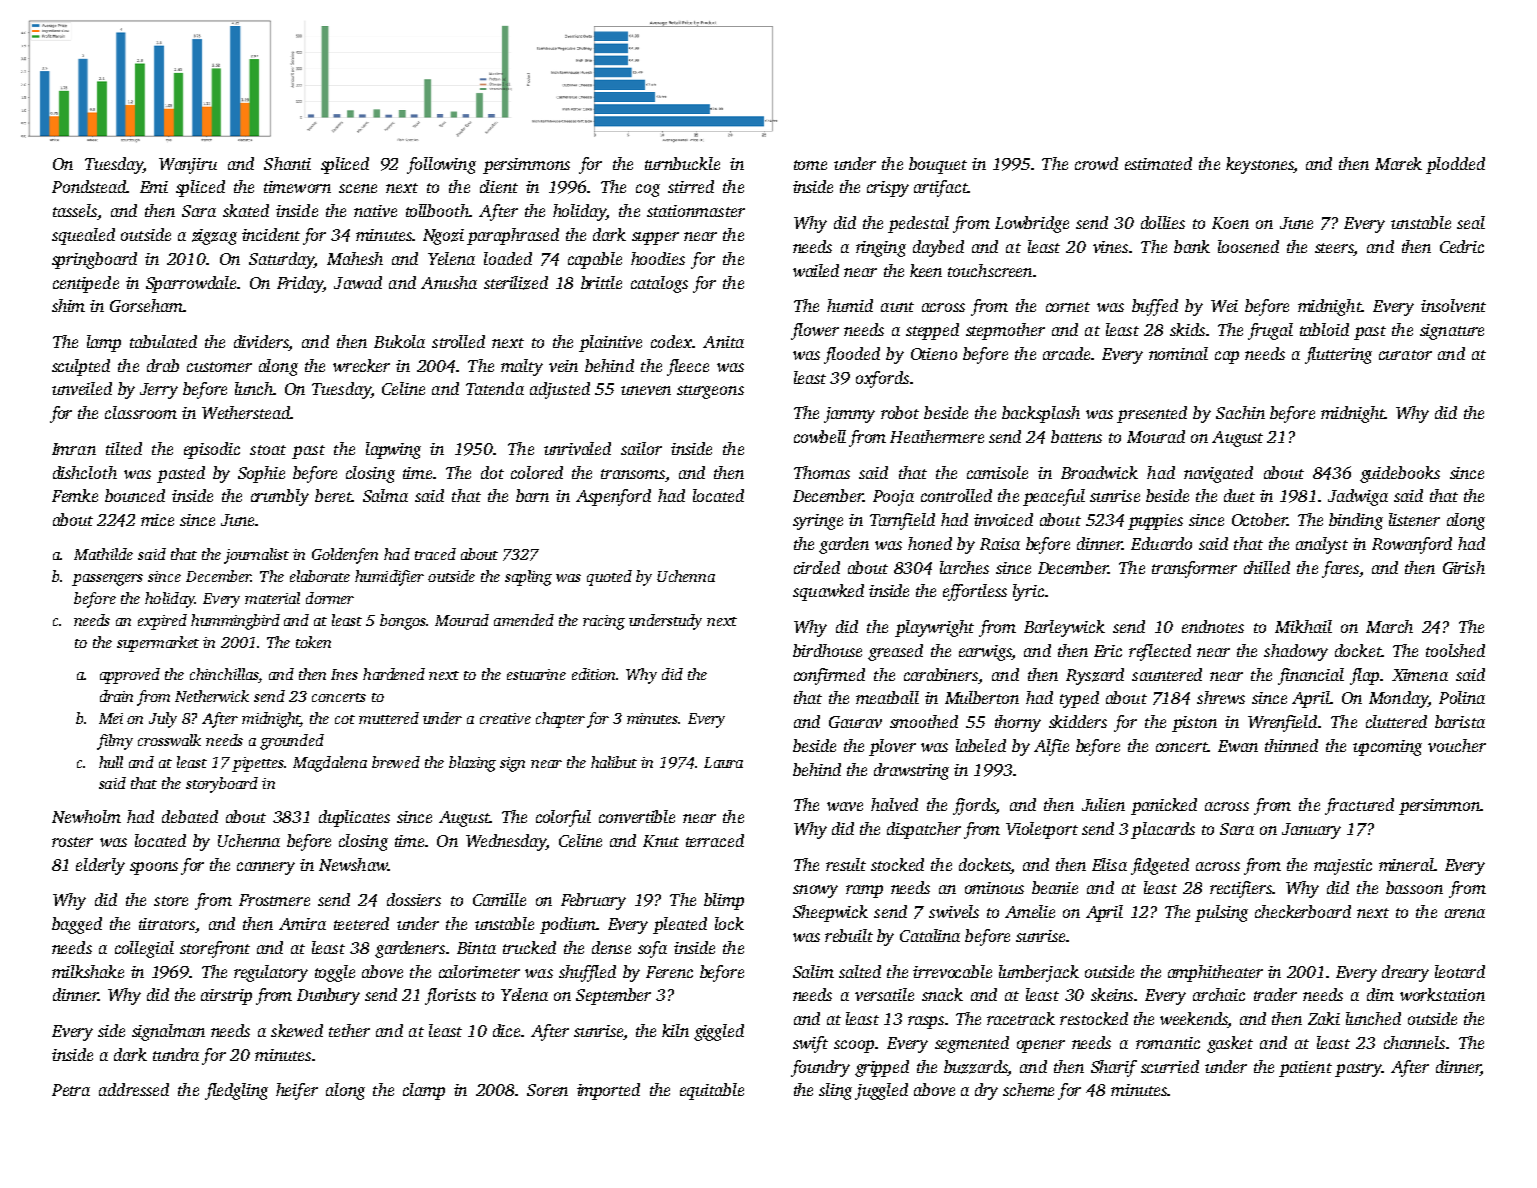 This page has height=1188, width=1537. What do you see at coordinates (1400, 474) in the page?
I see `guidebooks` at bounding box center [1400, 474].
